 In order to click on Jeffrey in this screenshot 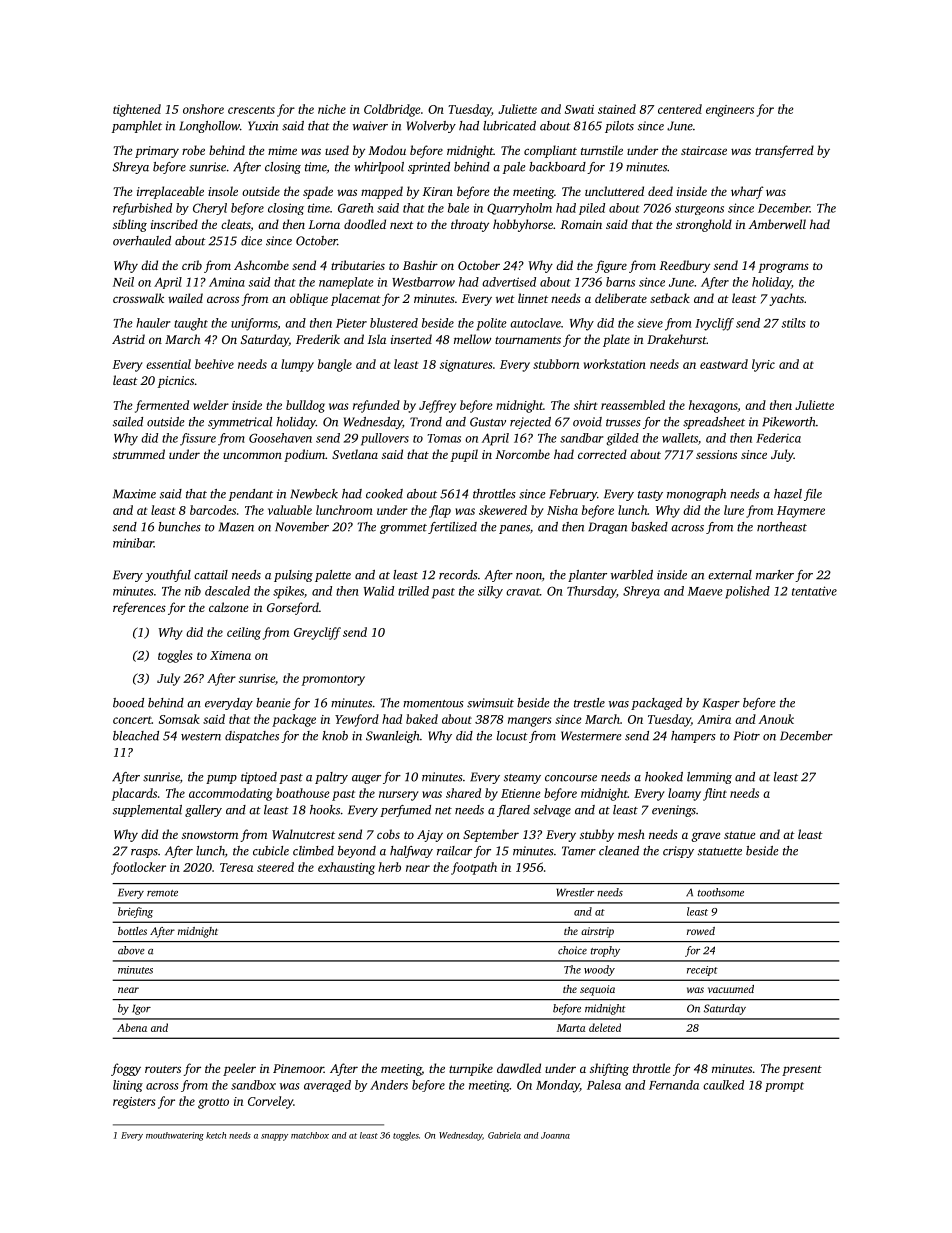, I will do `click(437, 406)`.
